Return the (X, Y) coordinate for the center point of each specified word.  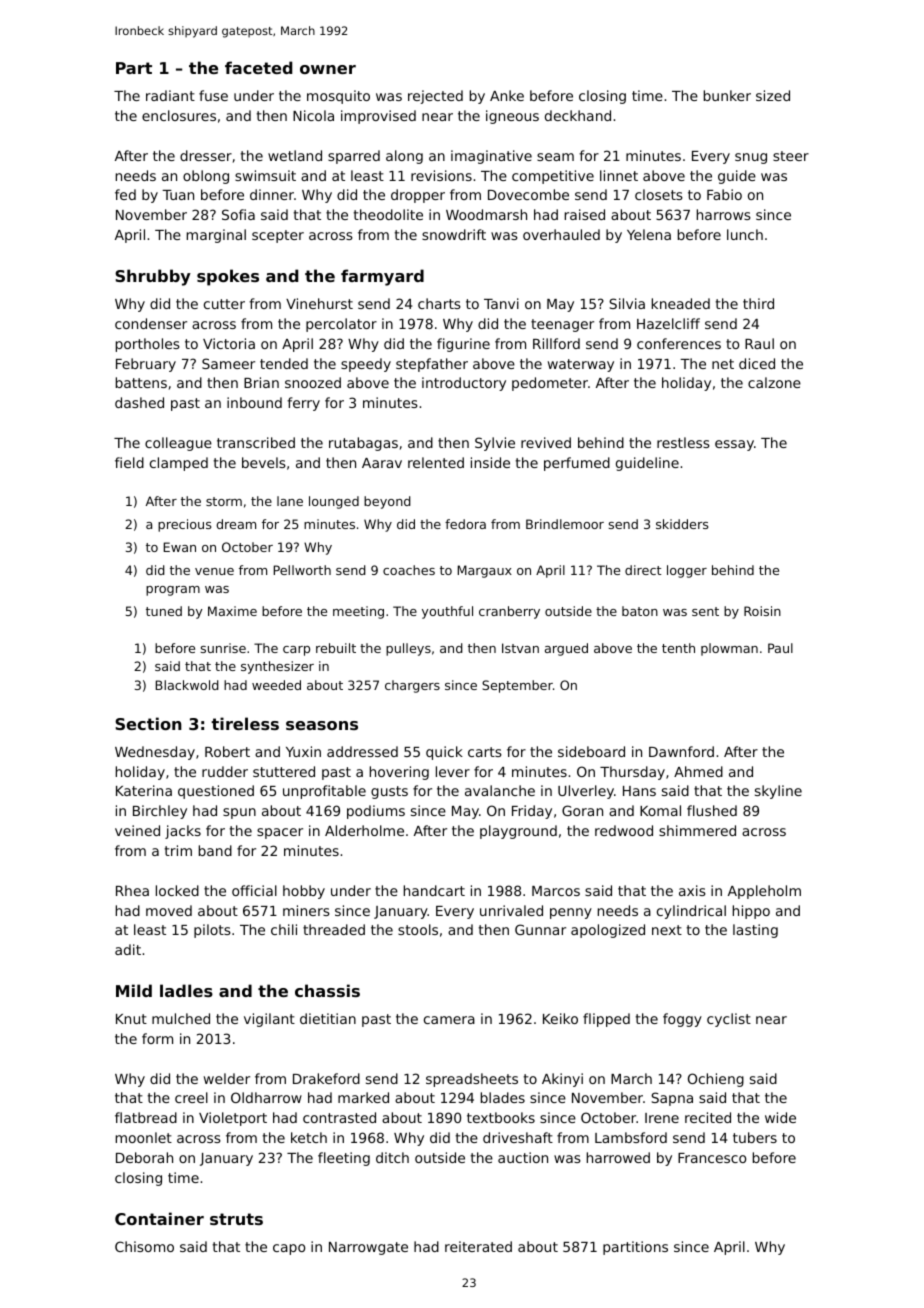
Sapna (672, 1099)
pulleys (408, 649)
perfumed (577, 464)
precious (184, 525)
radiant (170, 95)
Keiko (560, 1018)
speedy (366, 365)
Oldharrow (266, 1097)
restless (683, 442)
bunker (727, 95)
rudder (225, 771)
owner (328, 69)
